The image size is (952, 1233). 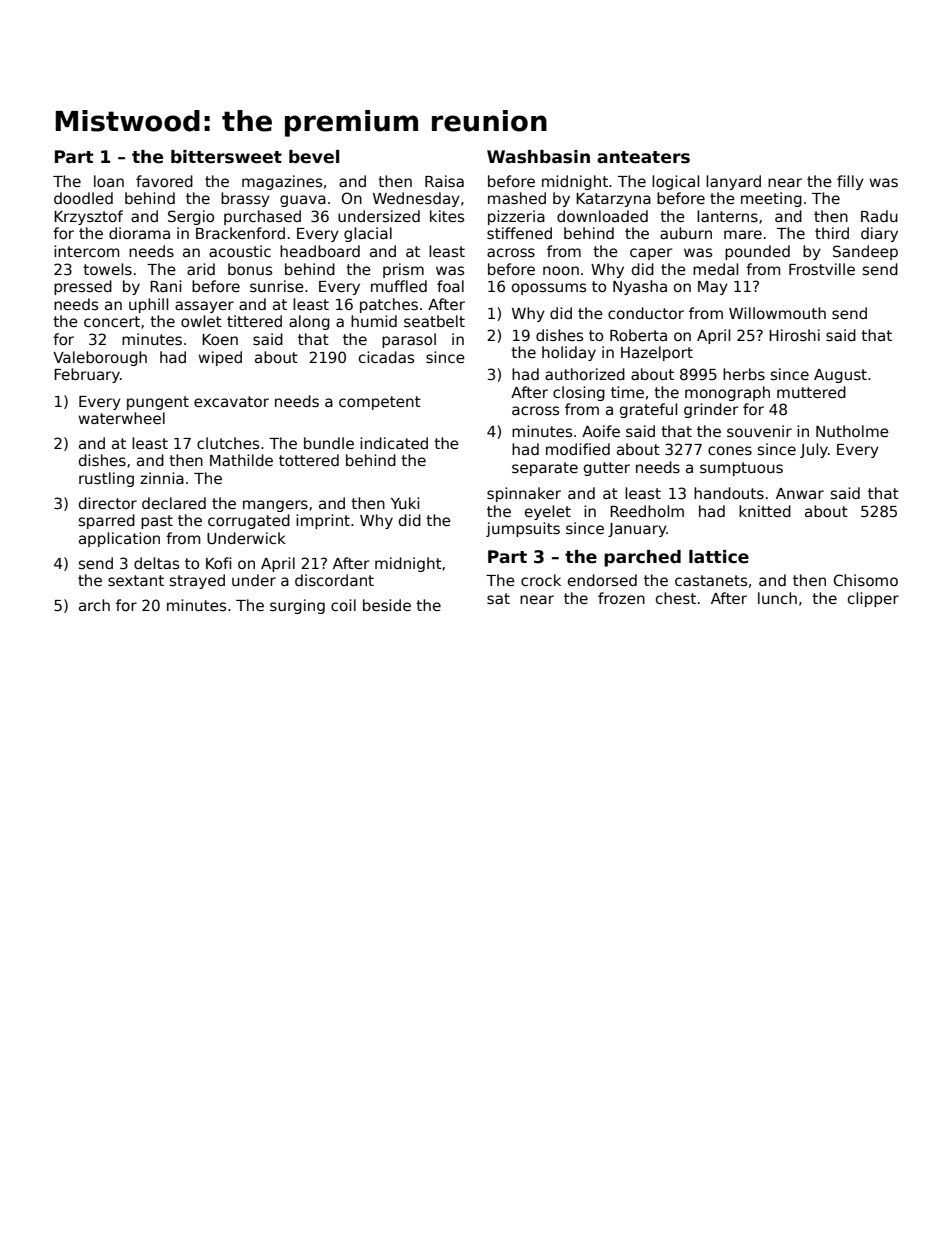 I want to click on bevel, so click(x=314, y=157).
